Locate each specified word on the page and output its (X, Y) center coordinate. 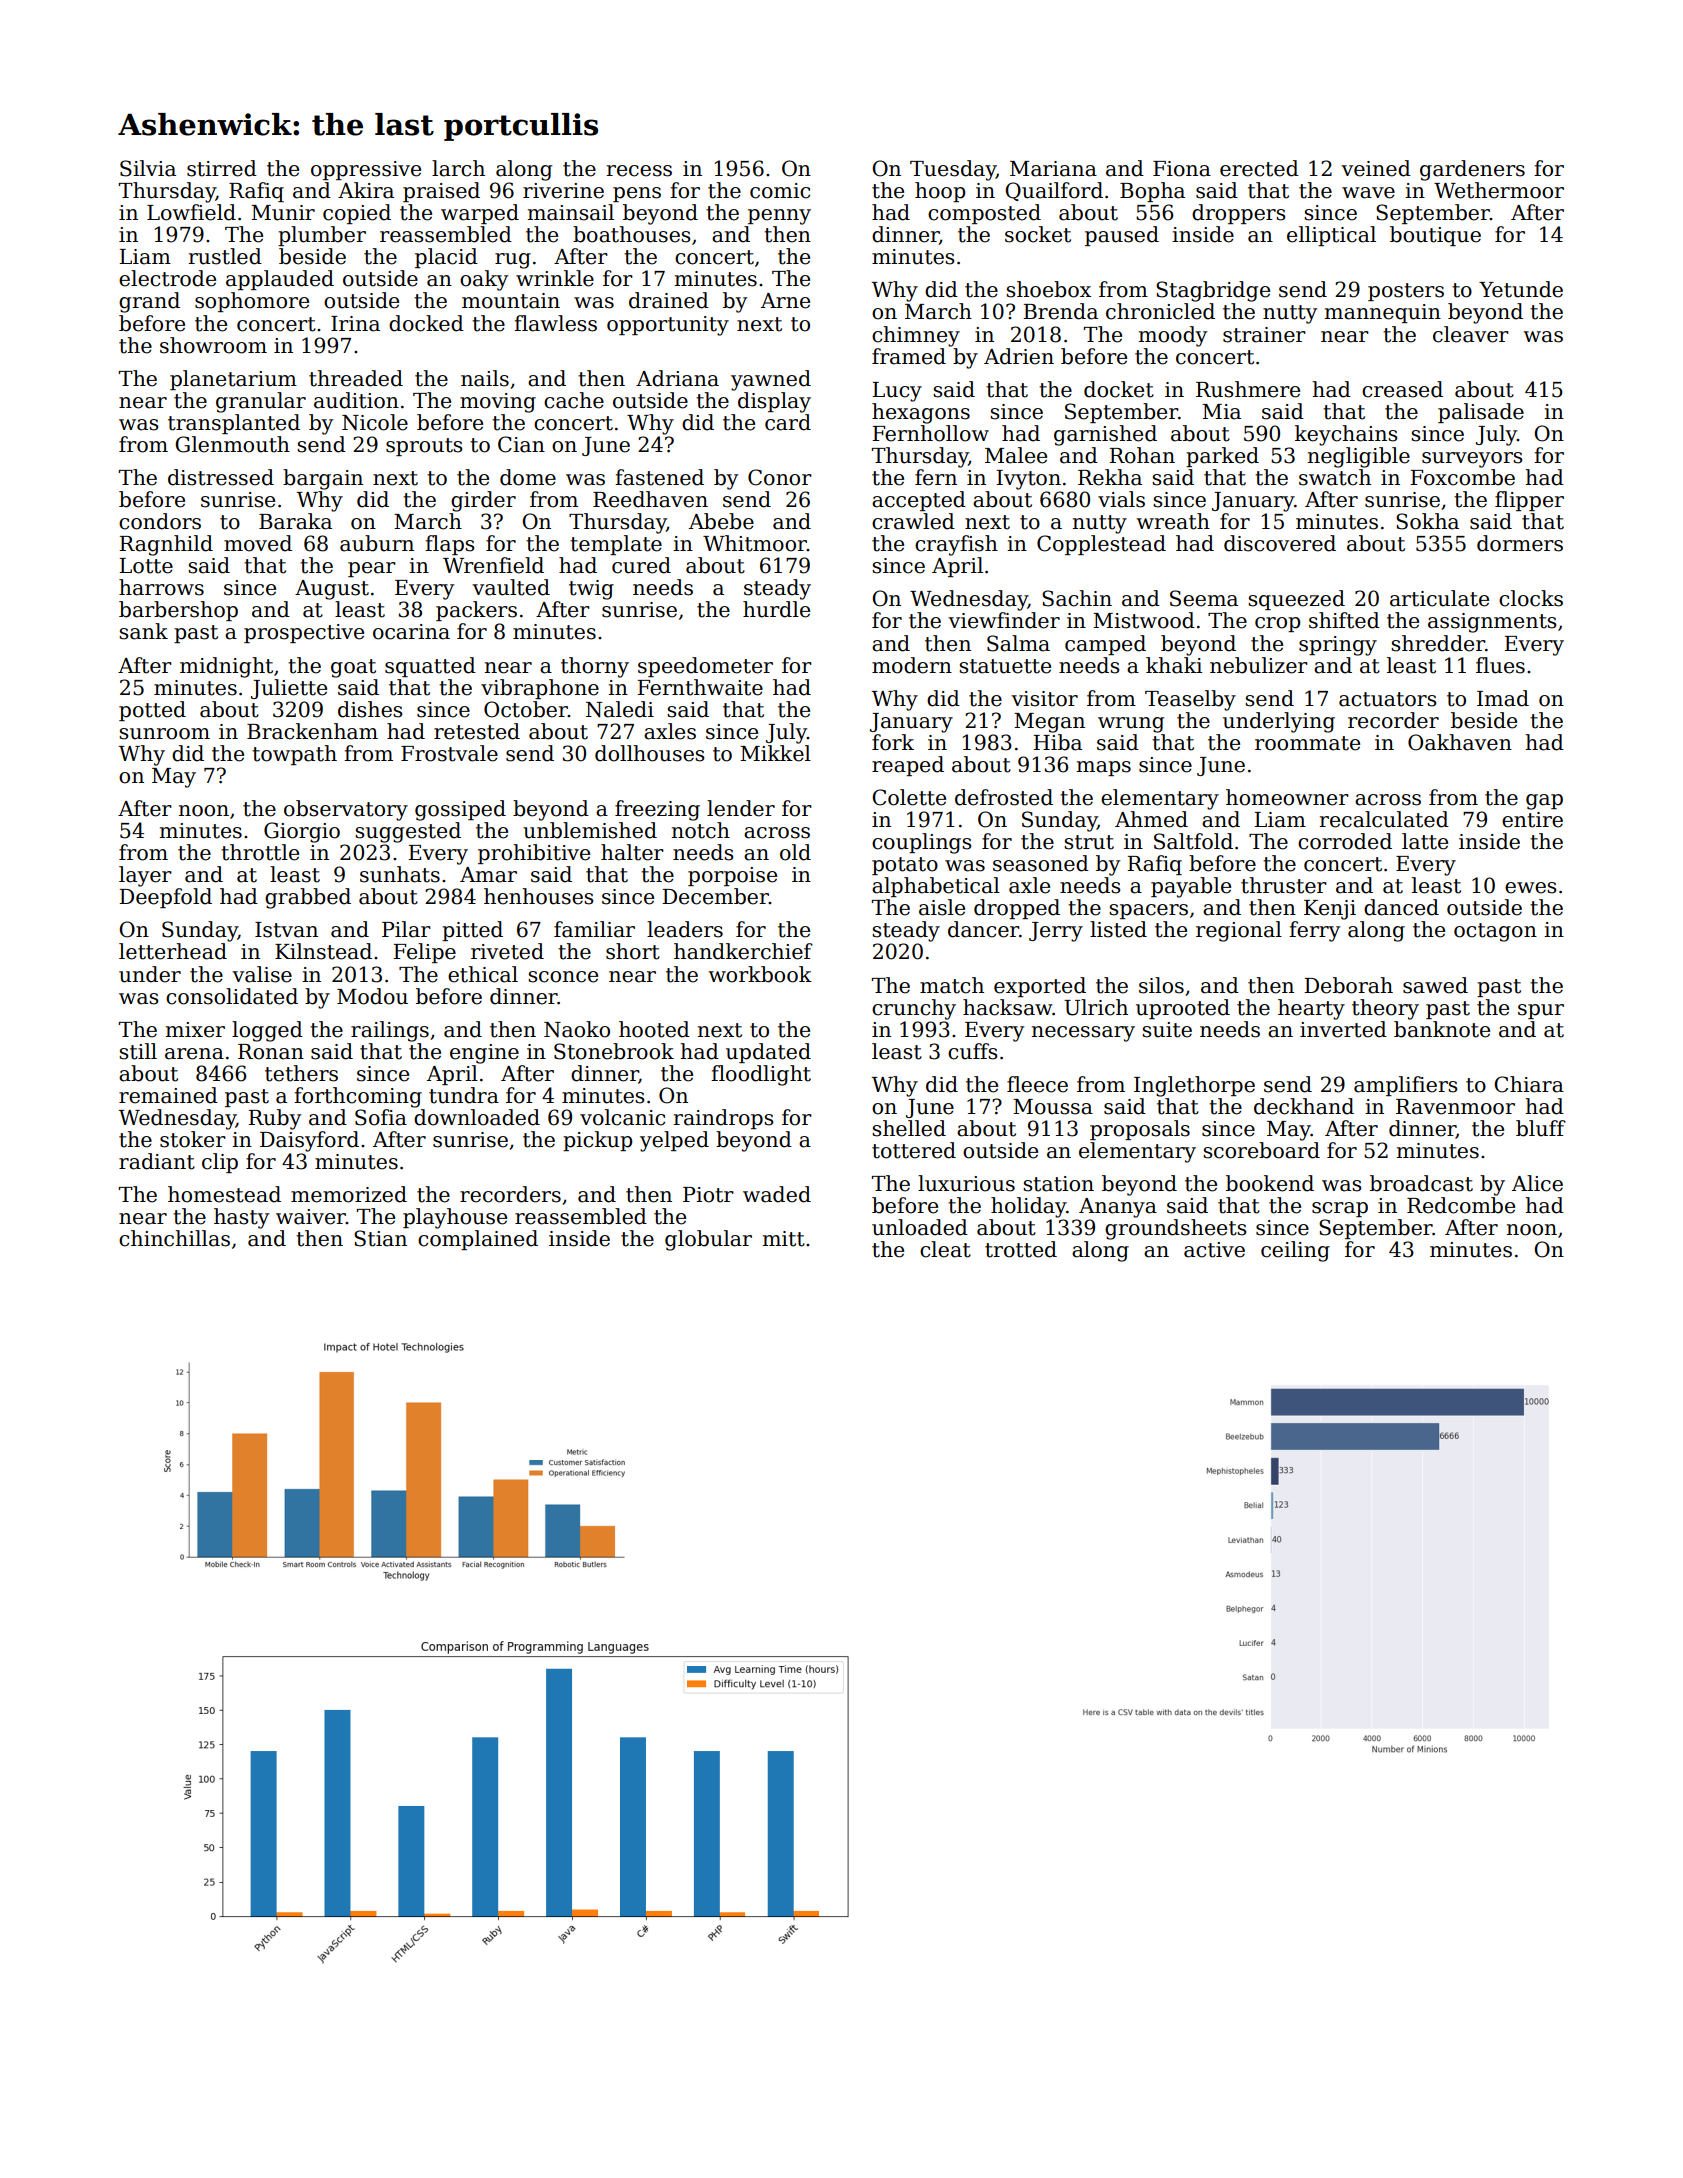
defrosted (1004, 797)
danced (1401, 907)
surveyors (1472, 460)
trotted (1021, 1249)
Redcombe (1461, 1205)
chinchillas (174, 1238)
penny (779, 217)
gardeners (1472, 170)
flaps (449, 545)
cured (641, 565)
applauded (280, 280)
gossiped (460, 810)
